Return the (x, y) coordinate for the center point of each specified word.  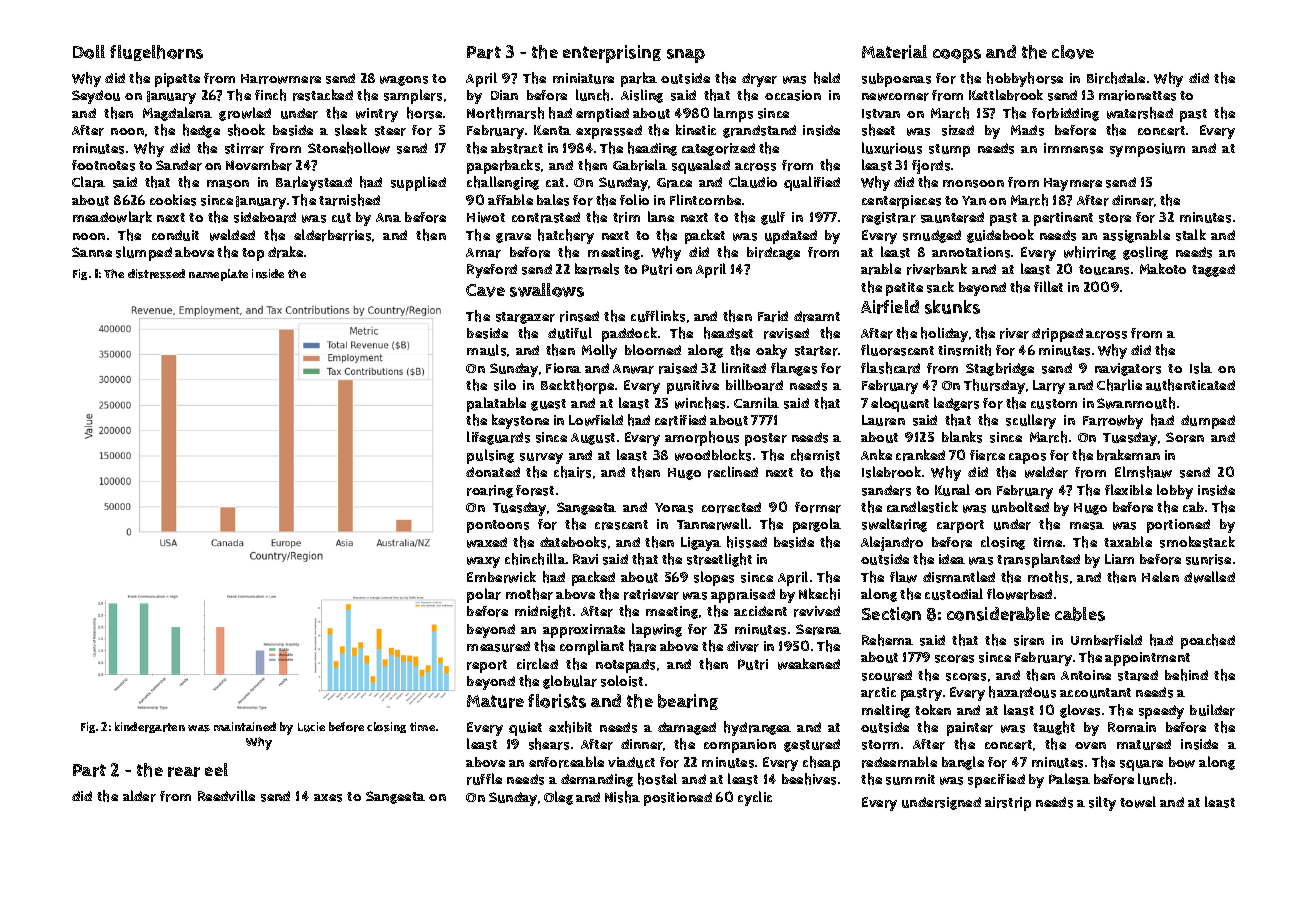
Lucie (311, 727)
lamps (733, 114)
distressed (156, 274)
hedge (201, 131)
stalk (1191, 235)
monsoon (973, 184)
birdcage (773, 253)
